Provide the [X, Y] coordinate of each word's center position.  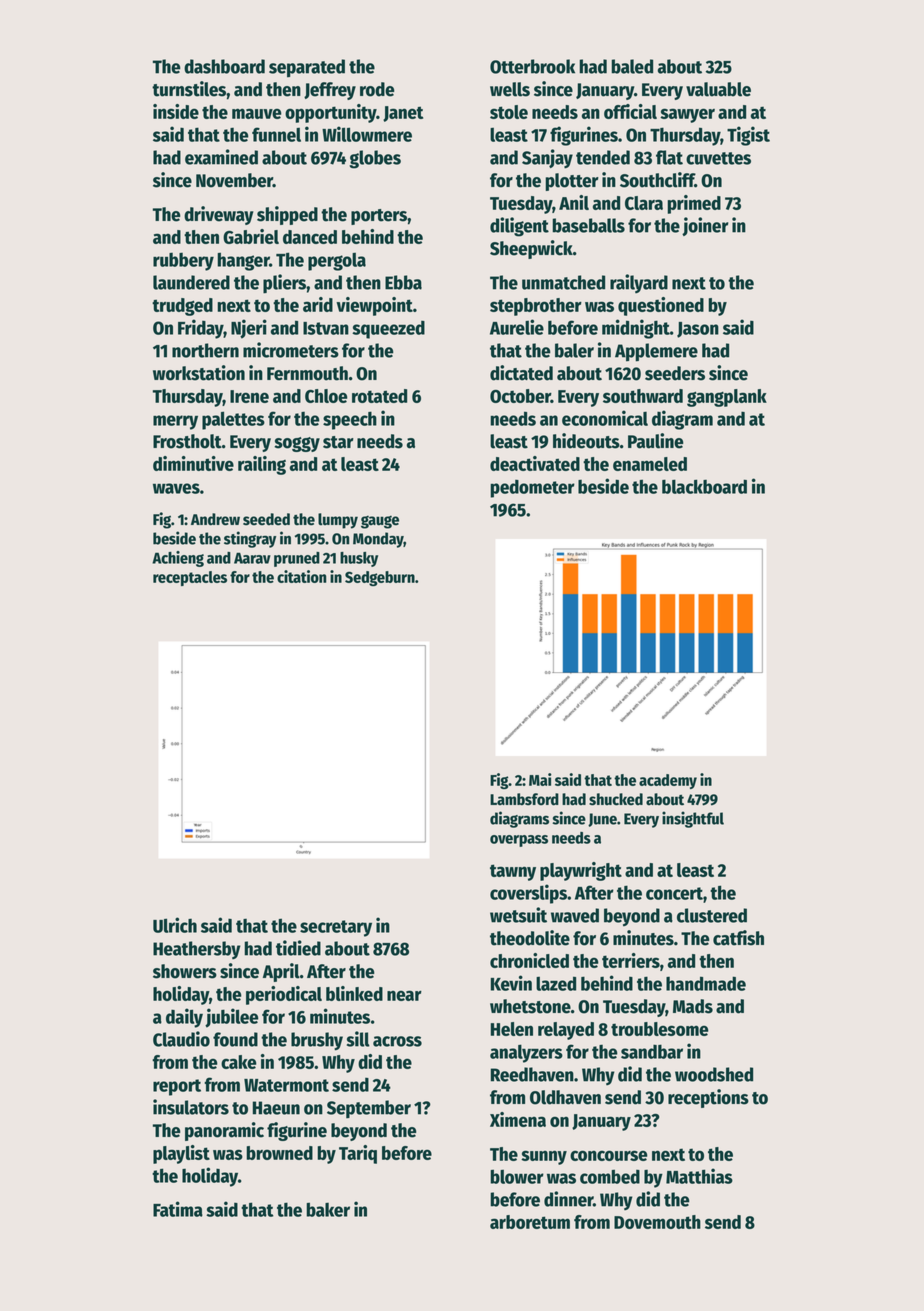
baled [632, 66]
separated [307, 68]
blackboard [704, 486]
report [177, 1087]
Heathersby [197, 950]
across [397, 1041]
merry [175, 422]
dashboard [224, 66]
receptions [708, 1098]
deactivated [535, 463]
